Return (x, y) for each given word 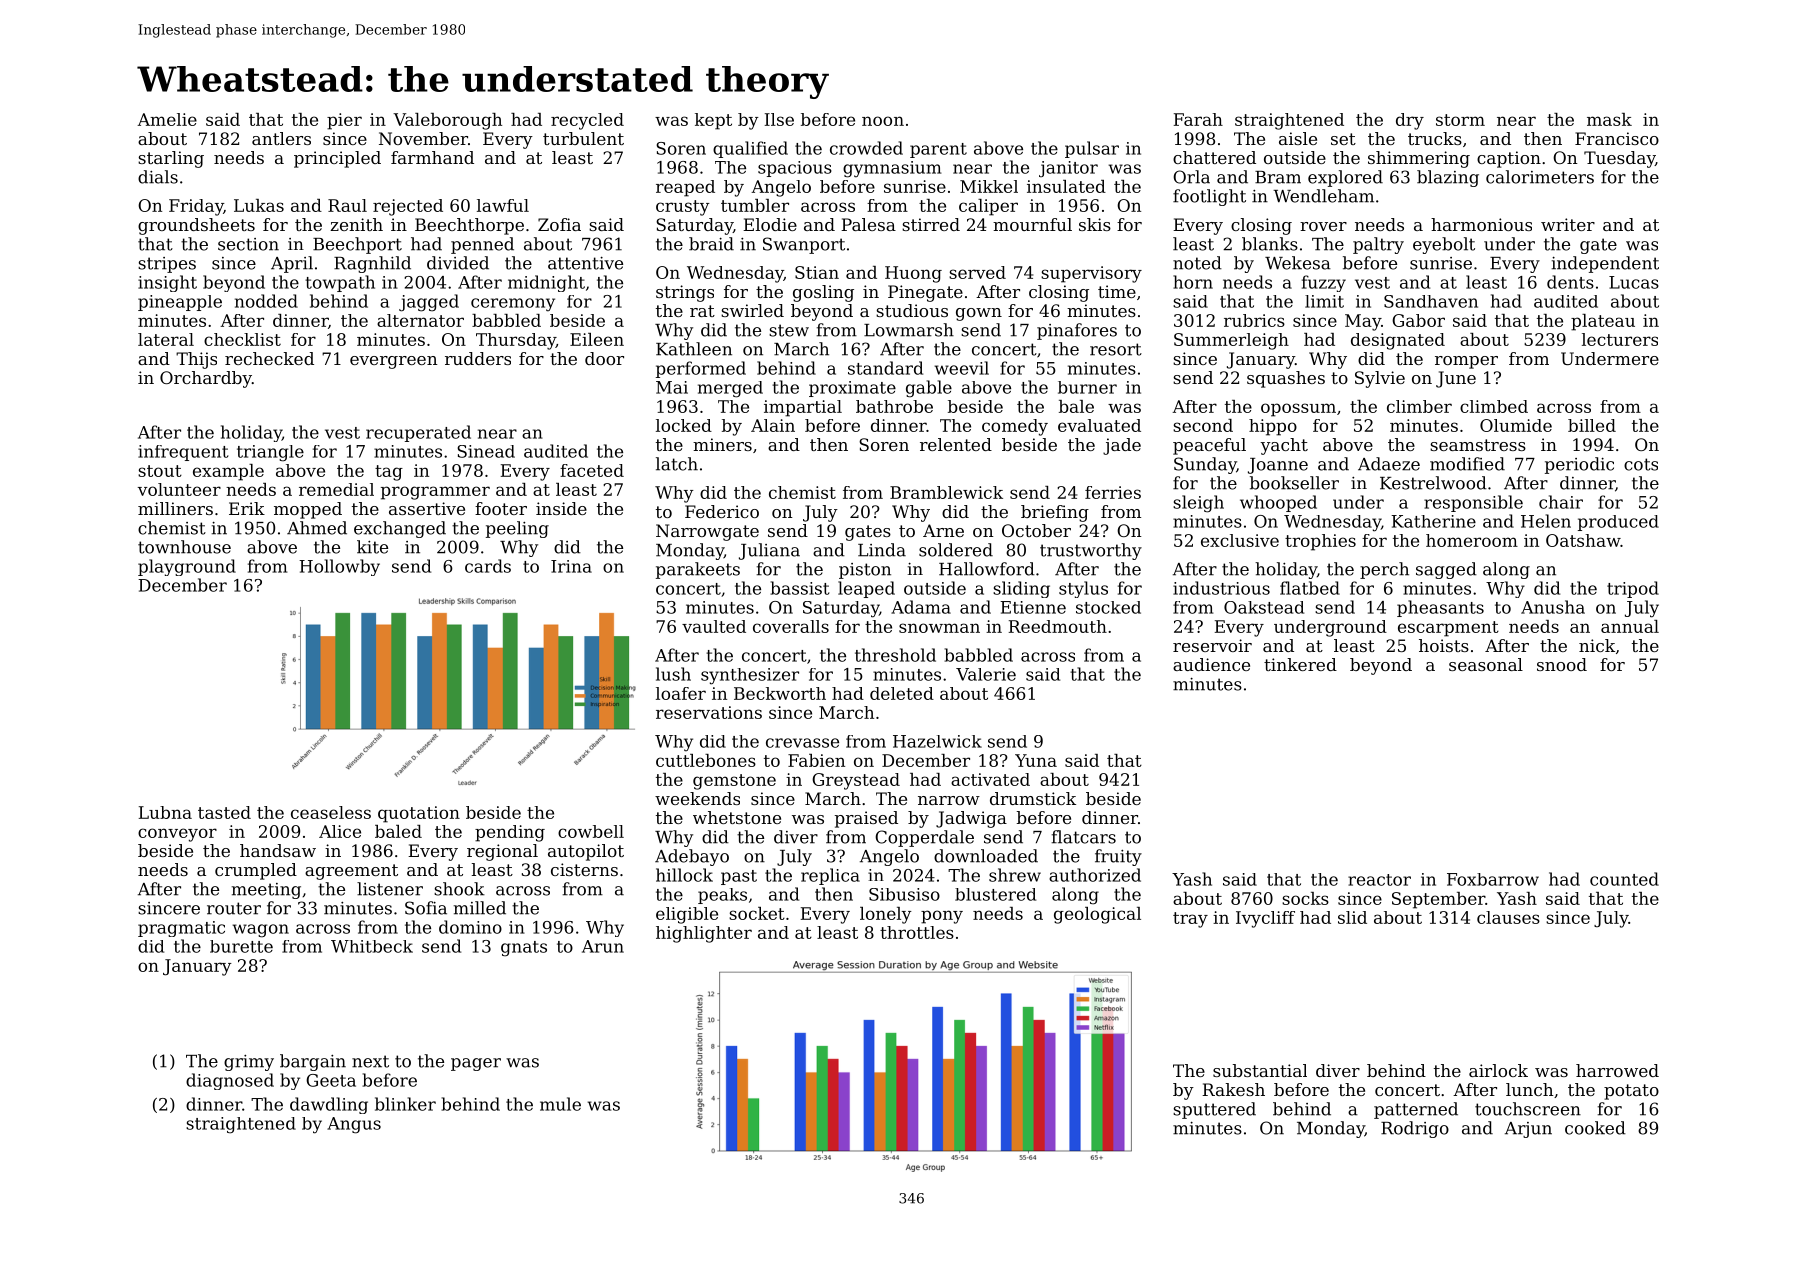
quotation (419, 814)
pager (476, 1064)
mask (1609, 119)
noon (883, 121)
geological (1097, 915)
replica (830, 876)
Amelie (167, 119)
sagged (1446, 570)
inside (561, 508)
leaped (866, 589)
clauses (1508, 917)
